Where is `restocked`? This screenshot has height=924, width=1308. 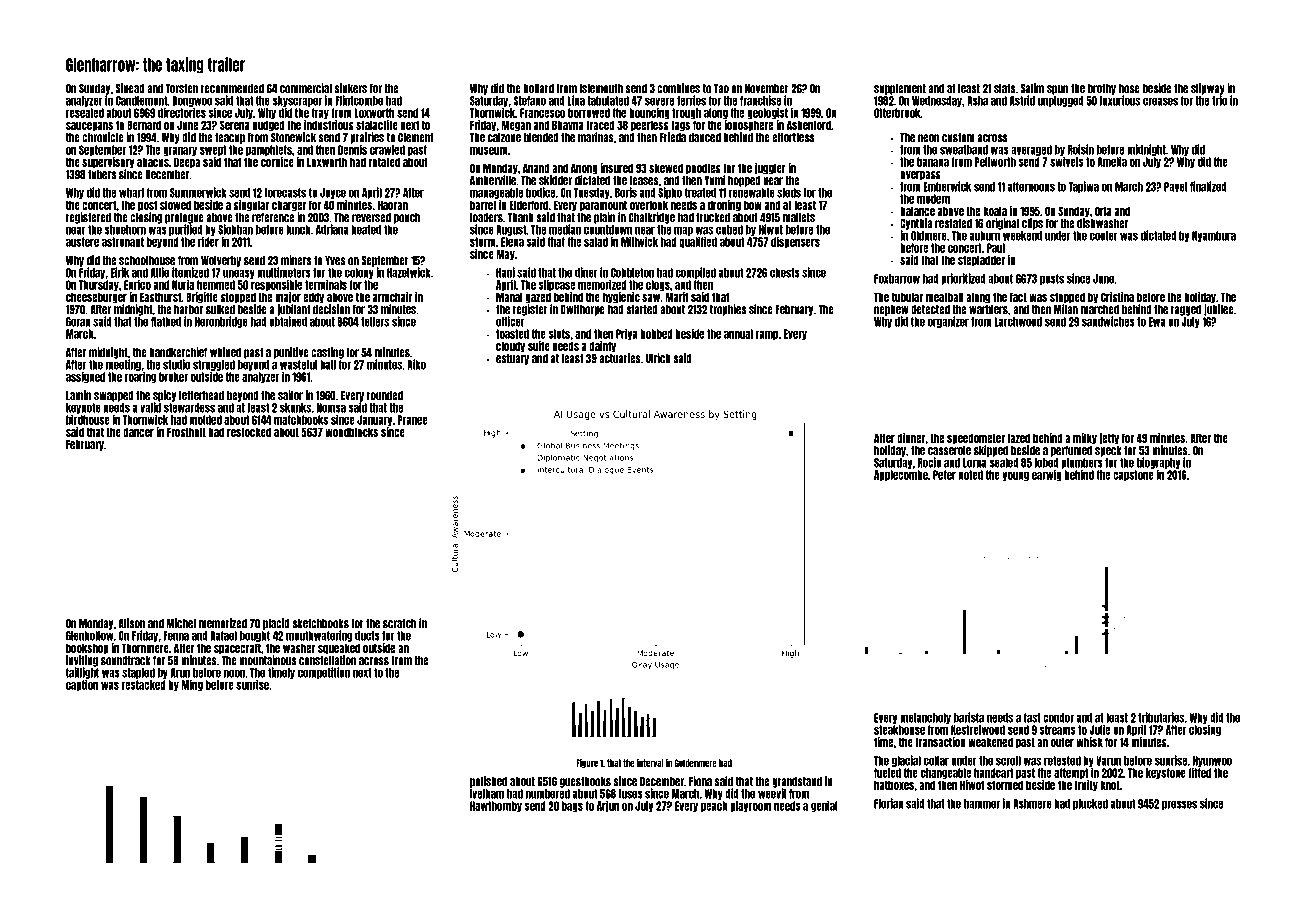 restocked is located at coordinates (249, 432).
